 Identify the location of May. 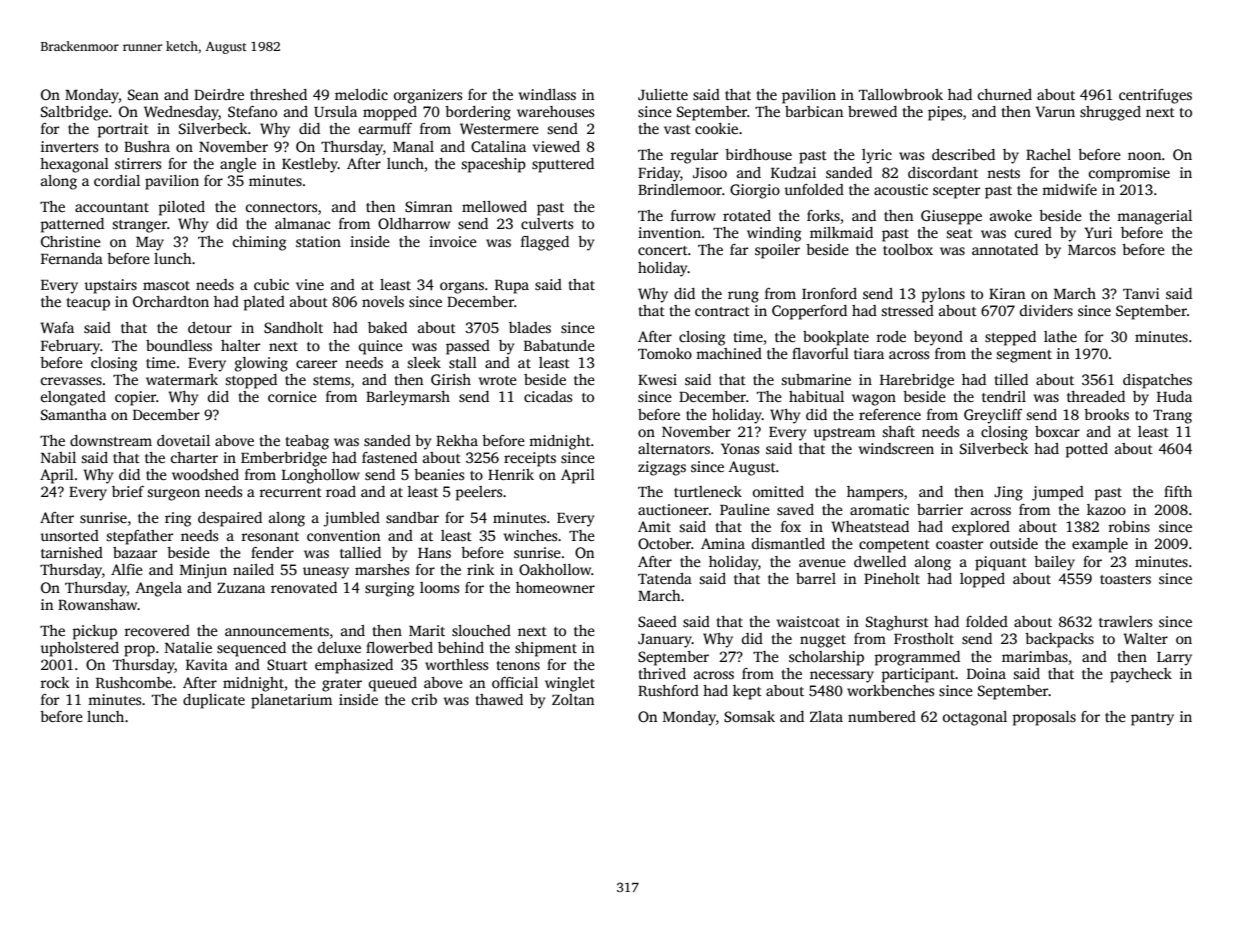
(150, 244).
